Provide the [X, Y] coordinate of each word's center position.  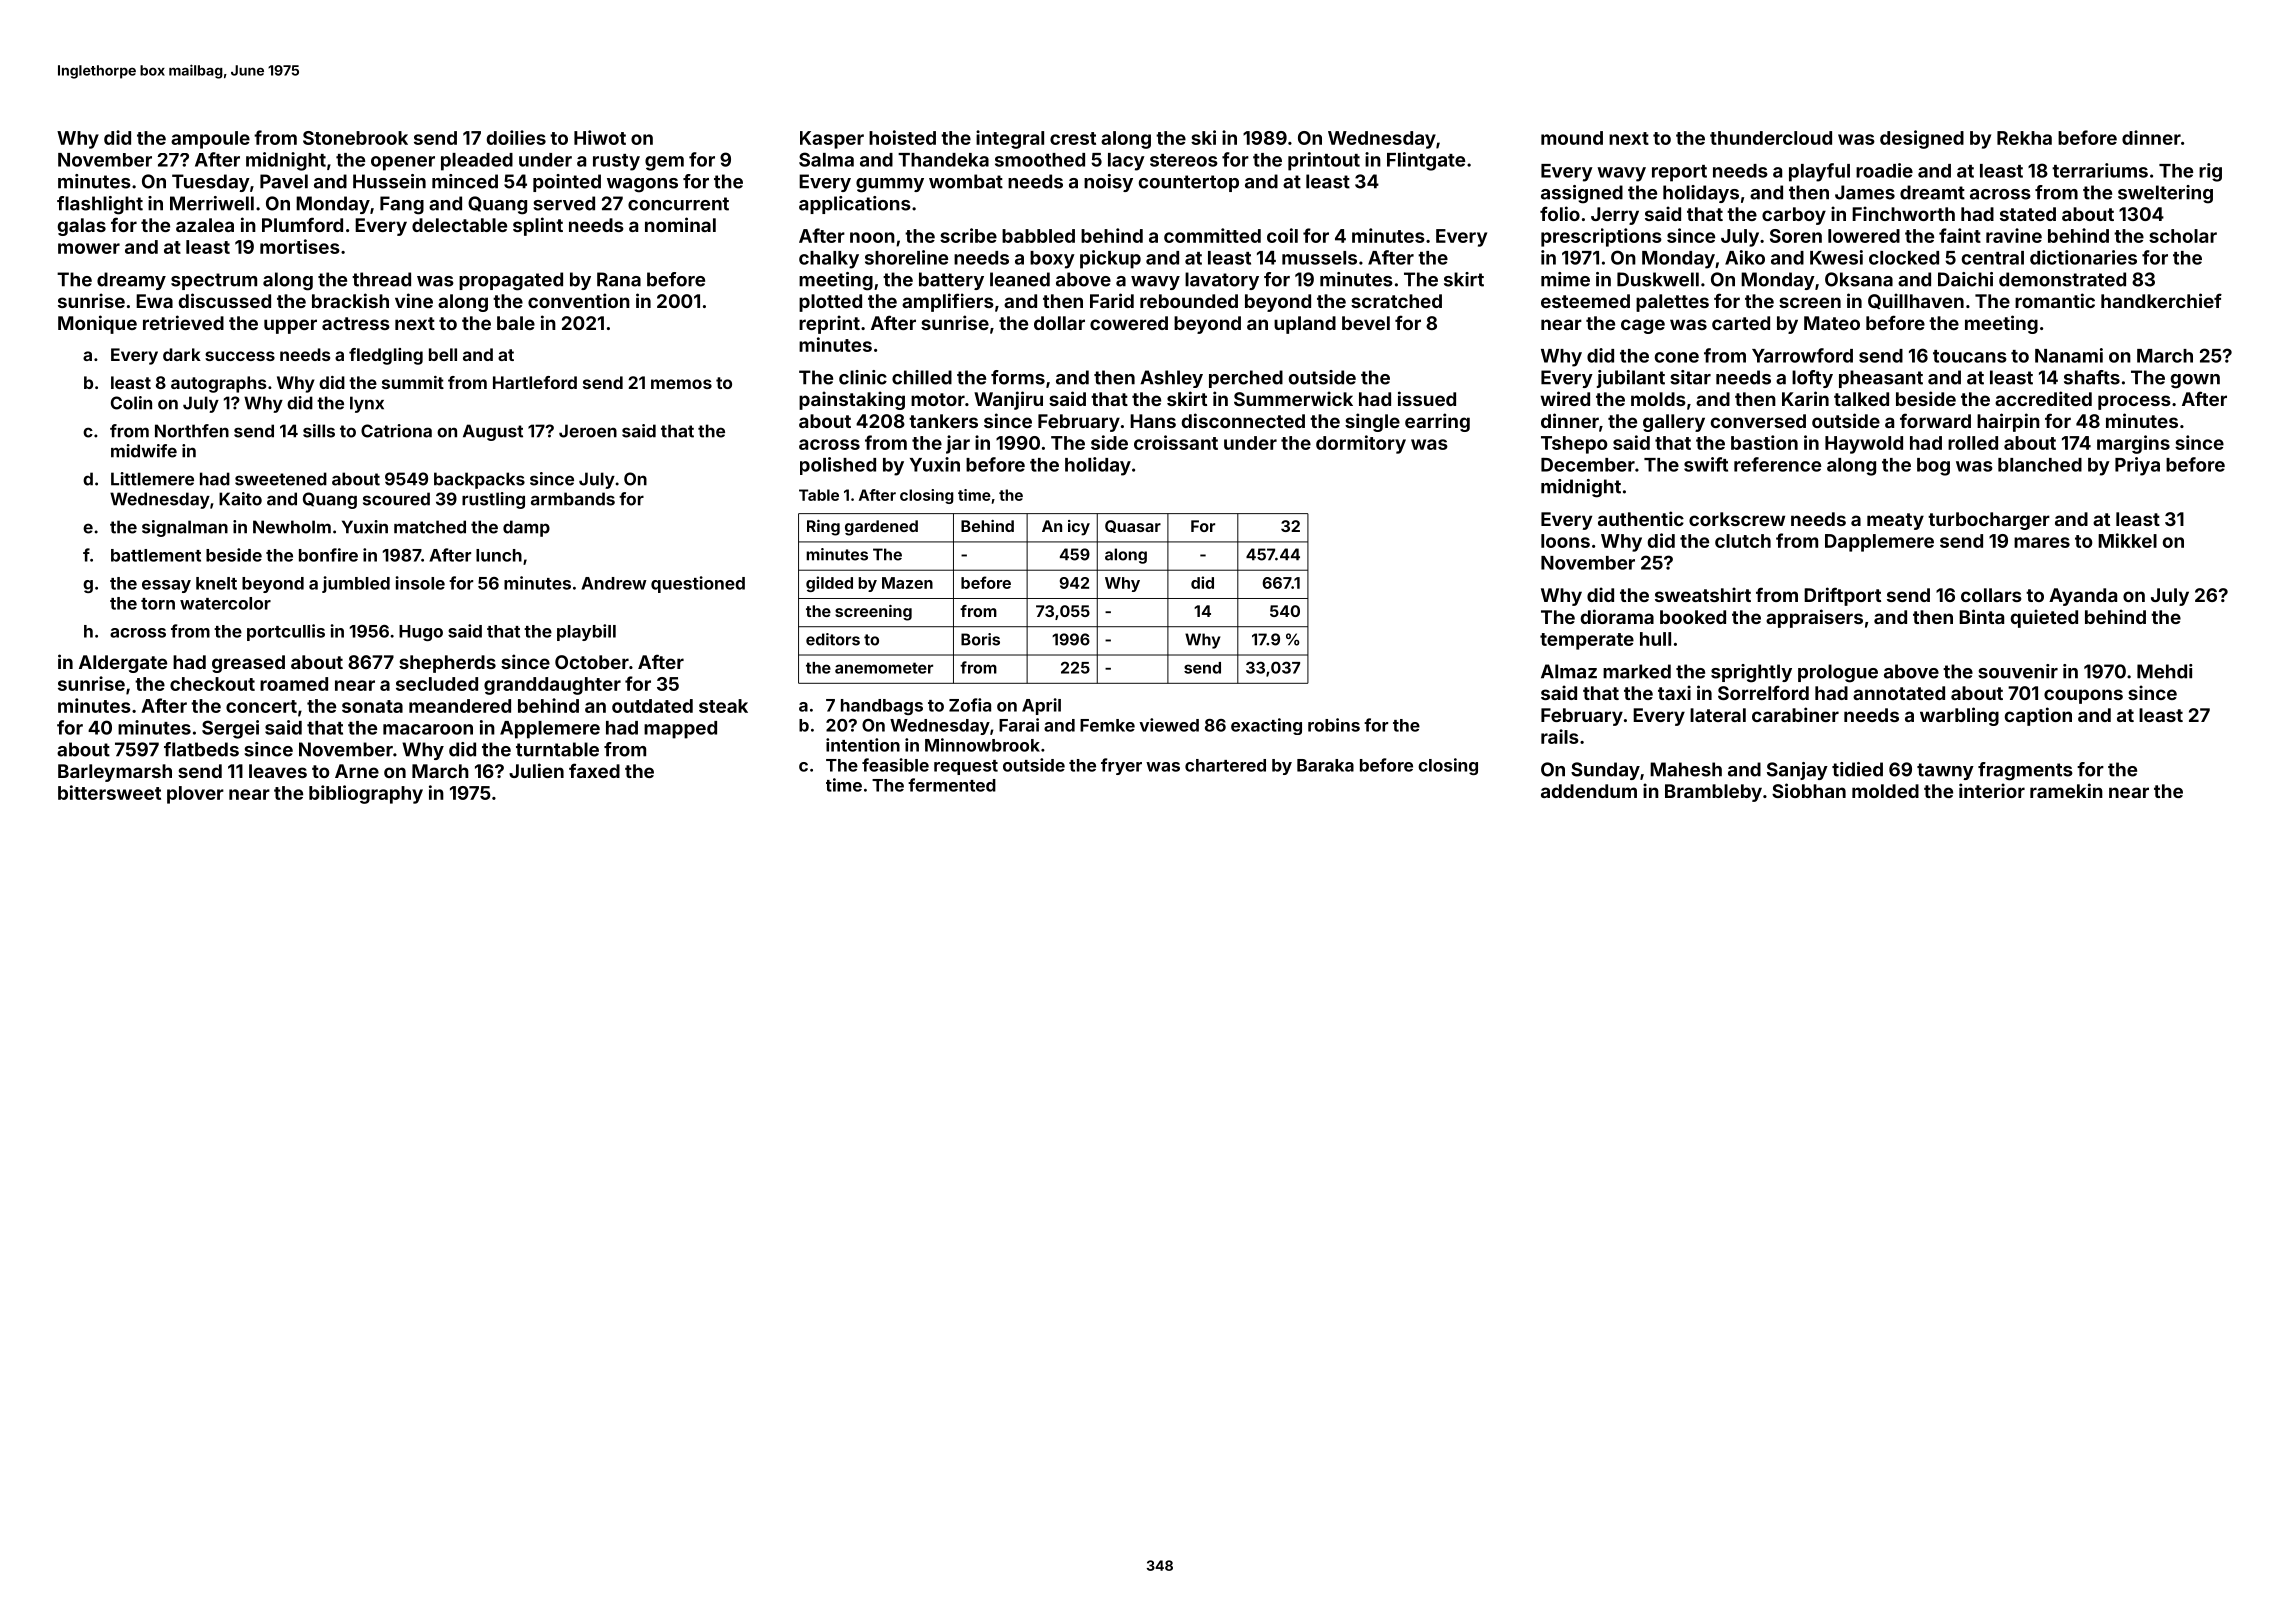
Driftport [1842, 596]
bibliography [366, 794]
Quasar [1133, 526]
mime [1565, 279]
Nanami [2069, 355]
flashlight [100, 205]
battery [951, 281]
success [240, 356]
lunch [499, 555]
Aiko [1745, 257]
